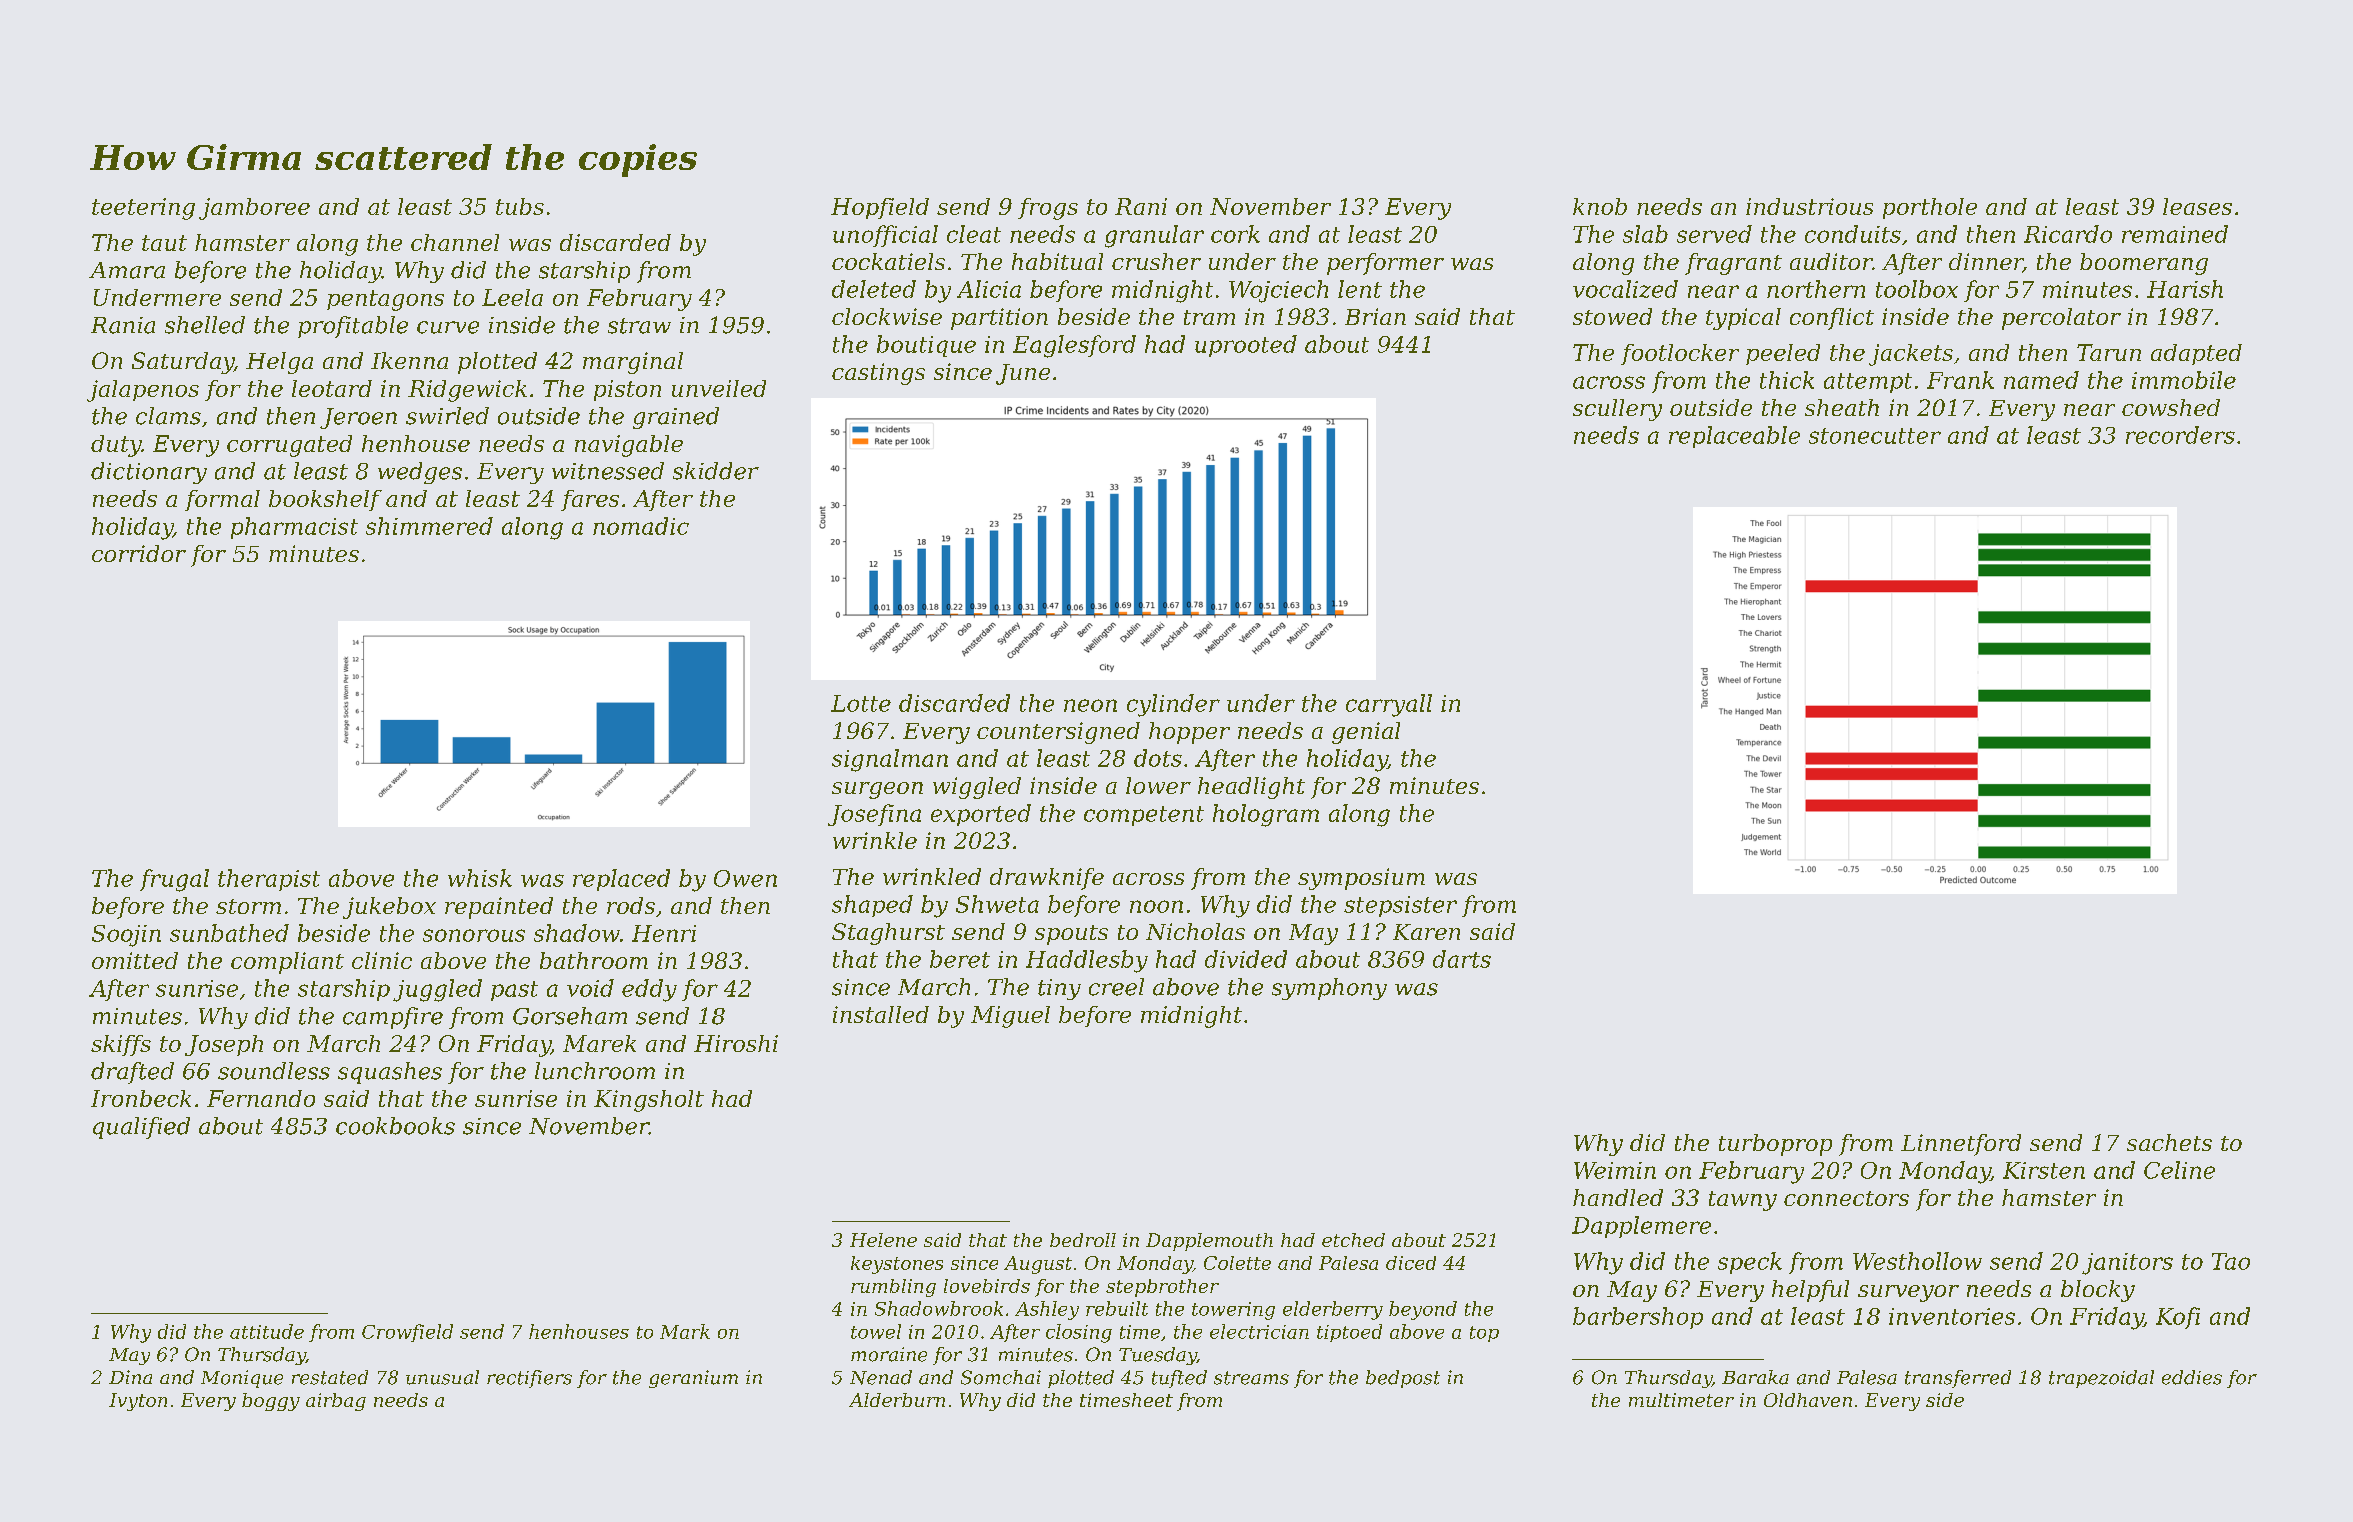  I want to click on tufted, so click(1179, 1379).
